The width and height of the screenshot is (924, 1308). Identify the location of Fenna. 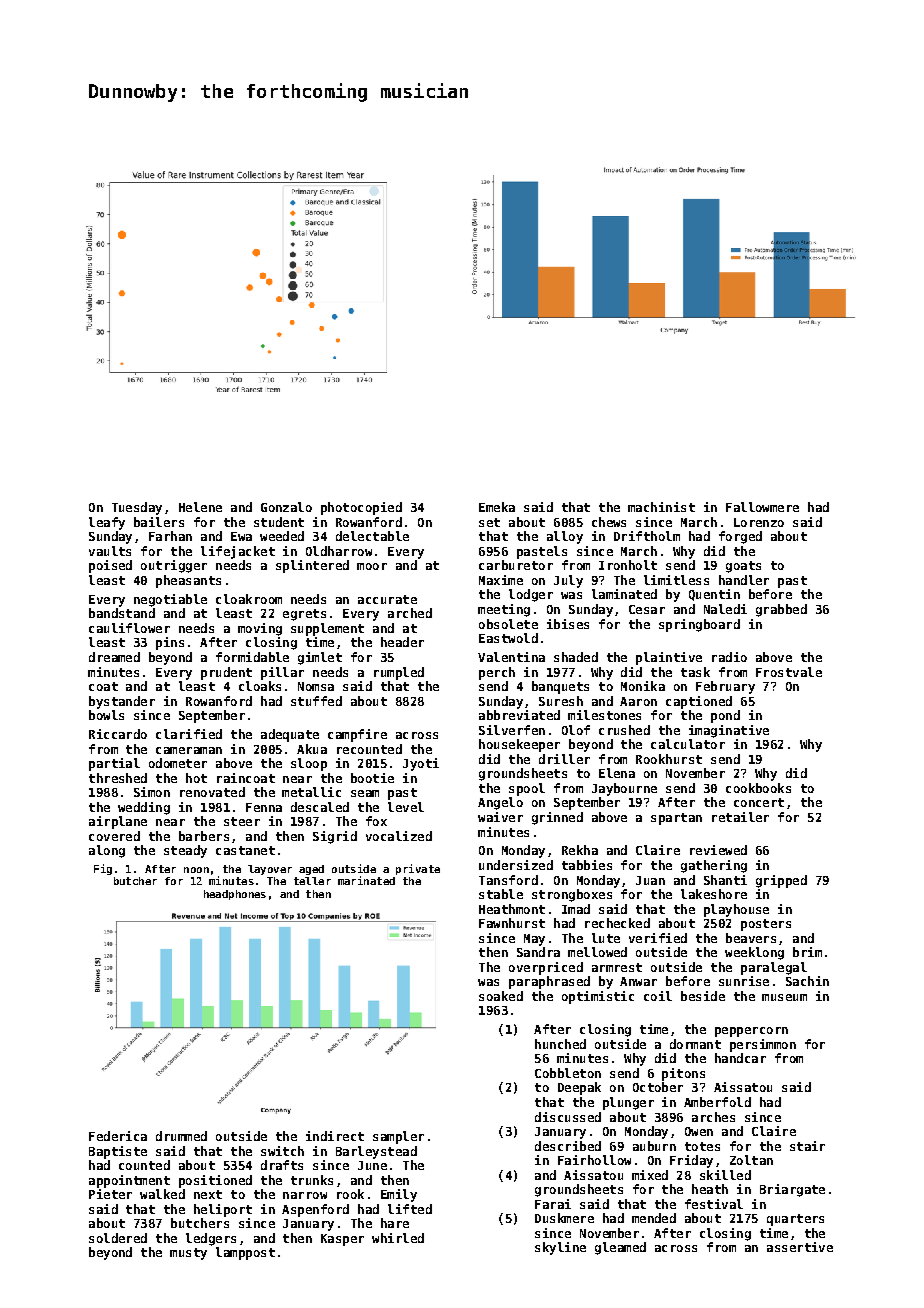
(264, 807).
